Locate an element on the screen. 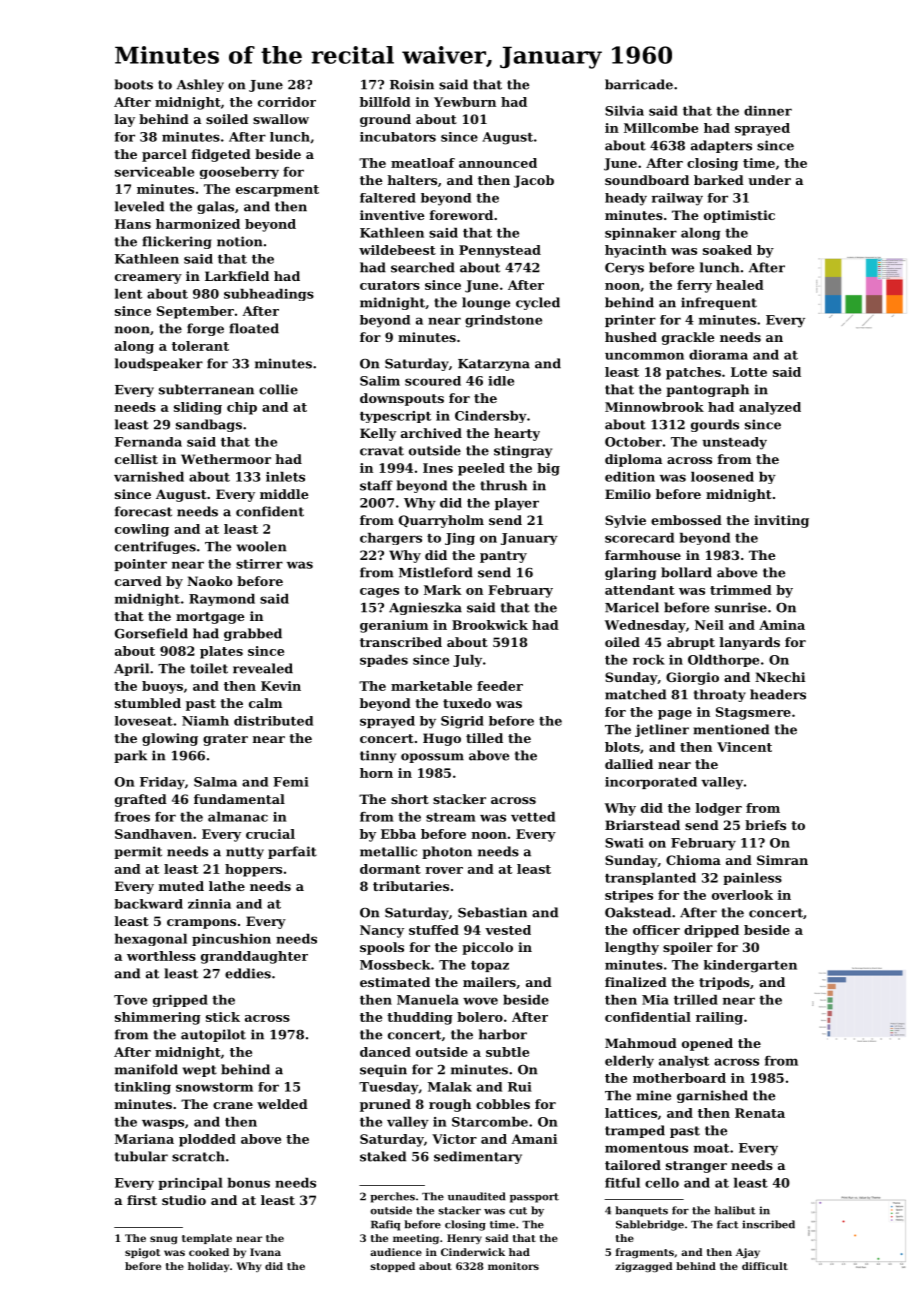  Roisin is located at coordinates (412, 84).
